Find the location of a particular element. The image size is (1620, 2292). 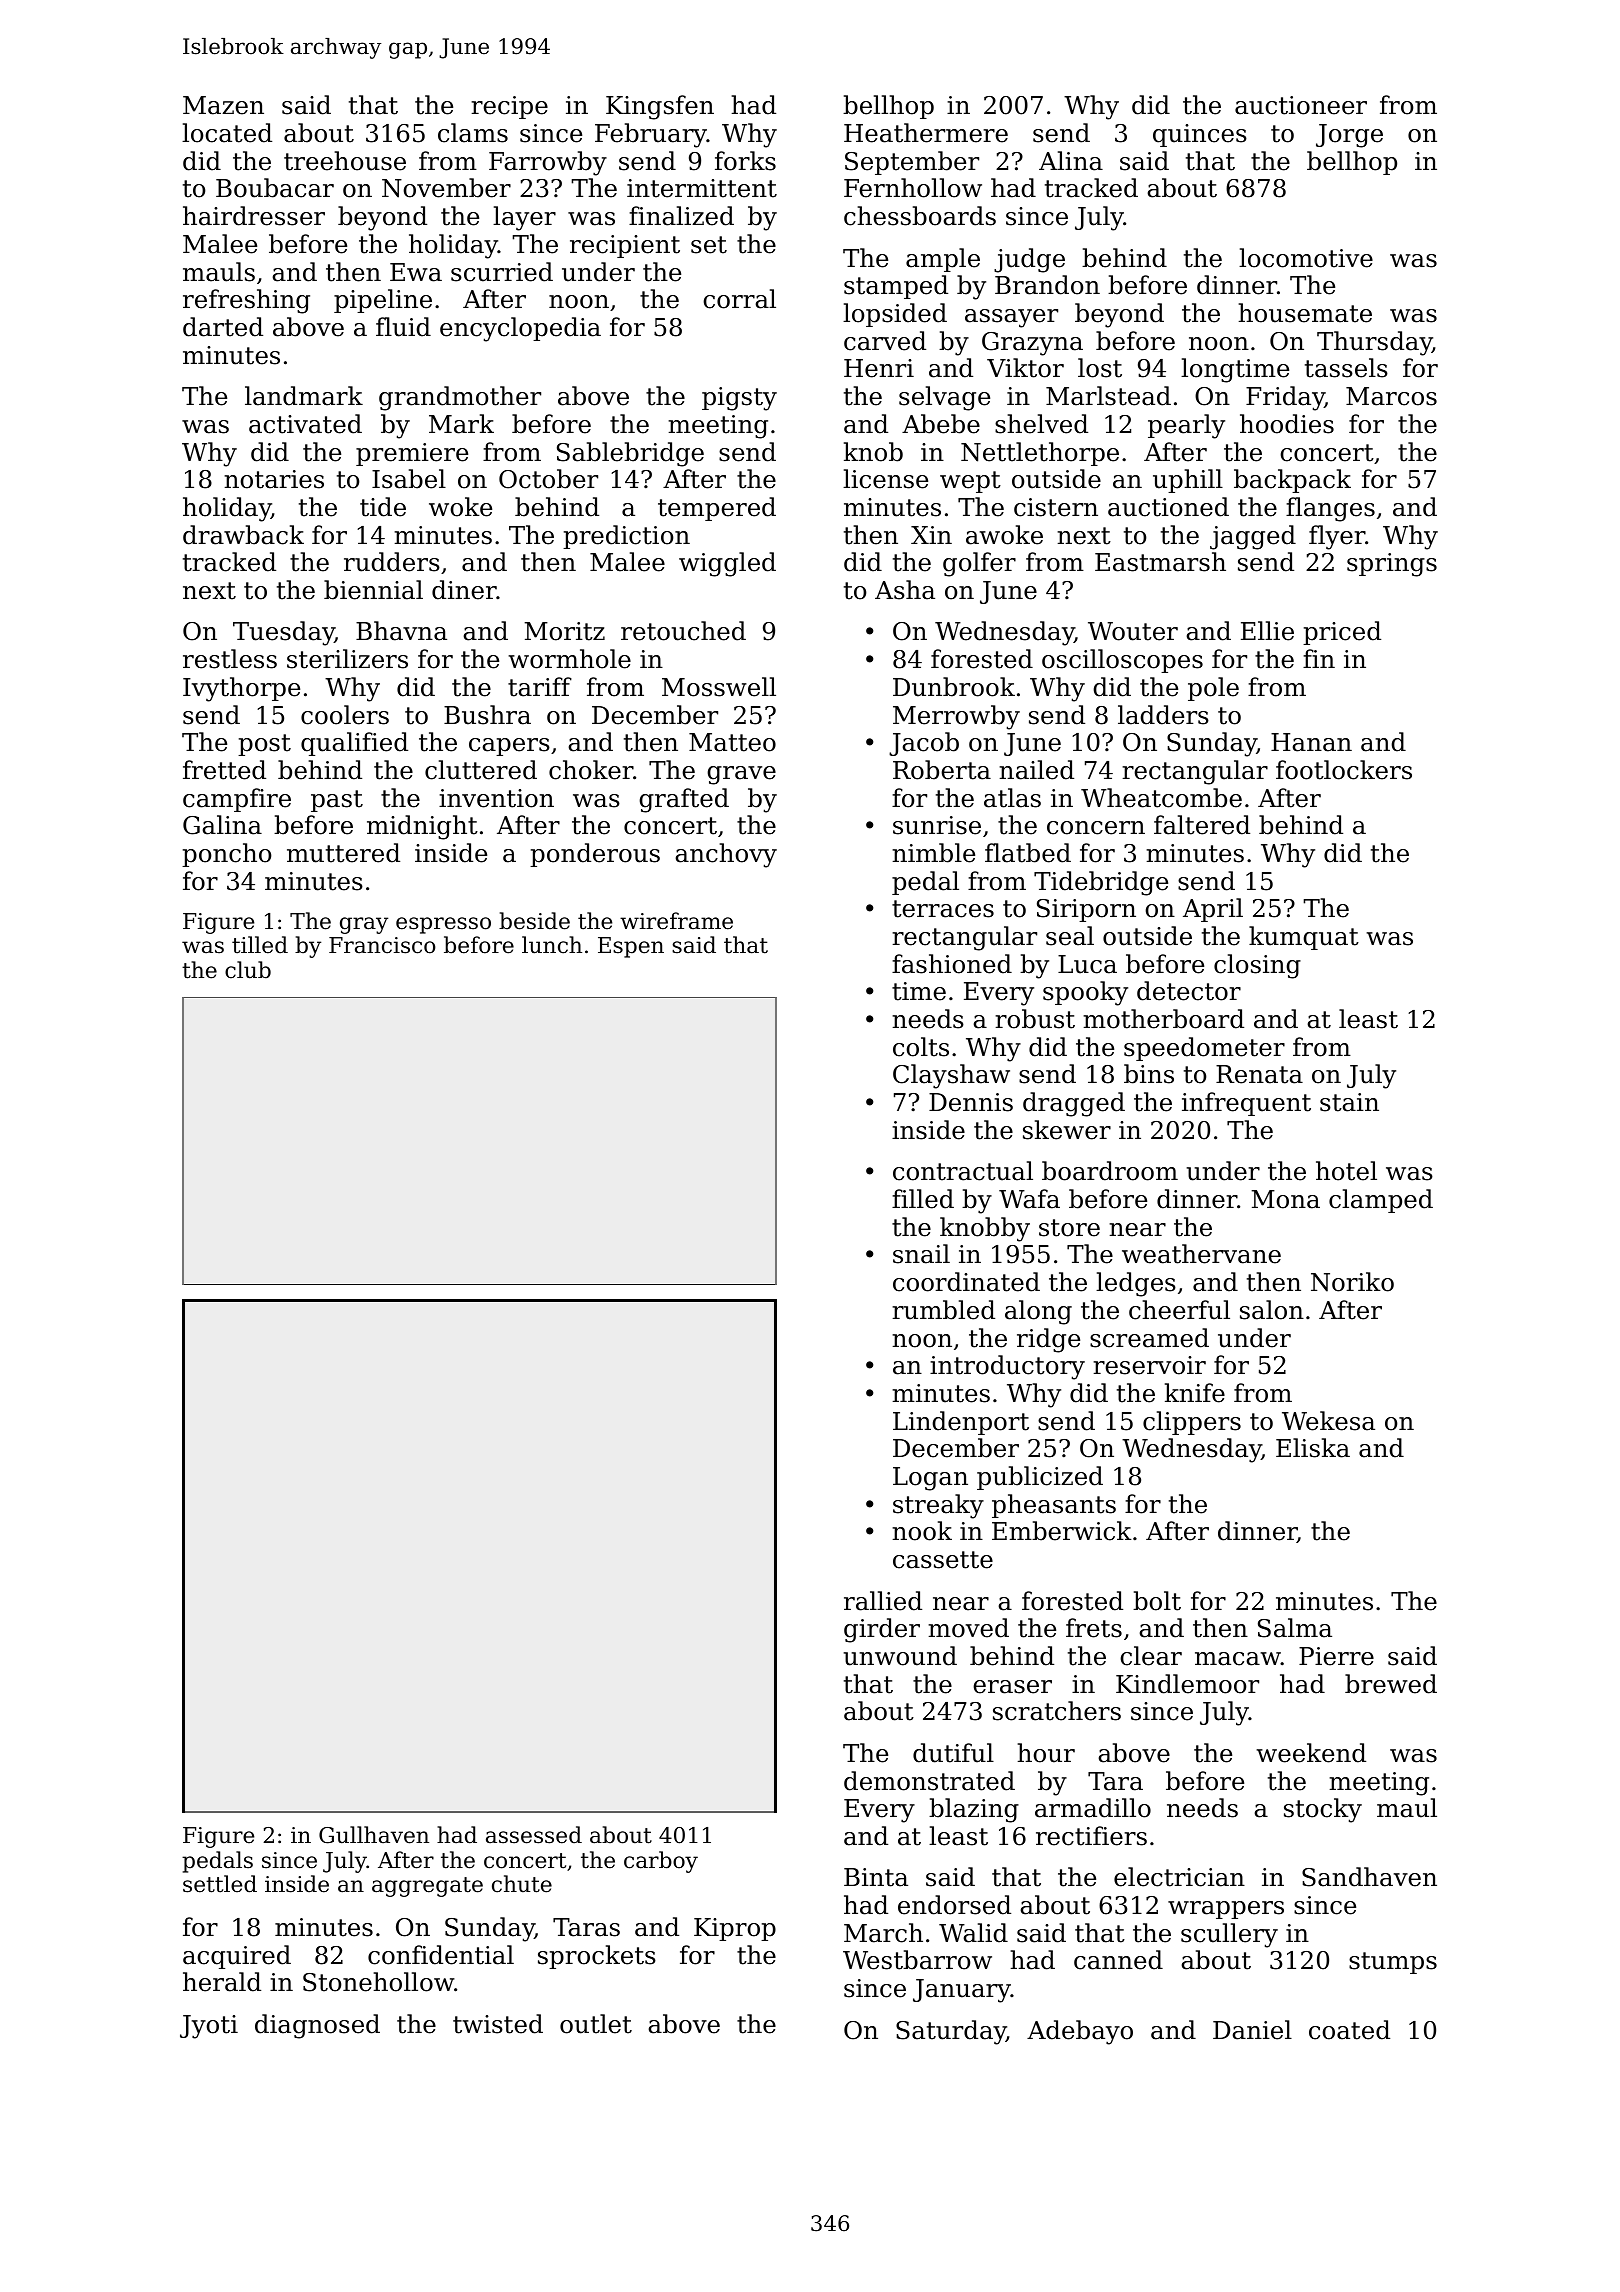

flatbed is located at coordinates (1028, 853).
